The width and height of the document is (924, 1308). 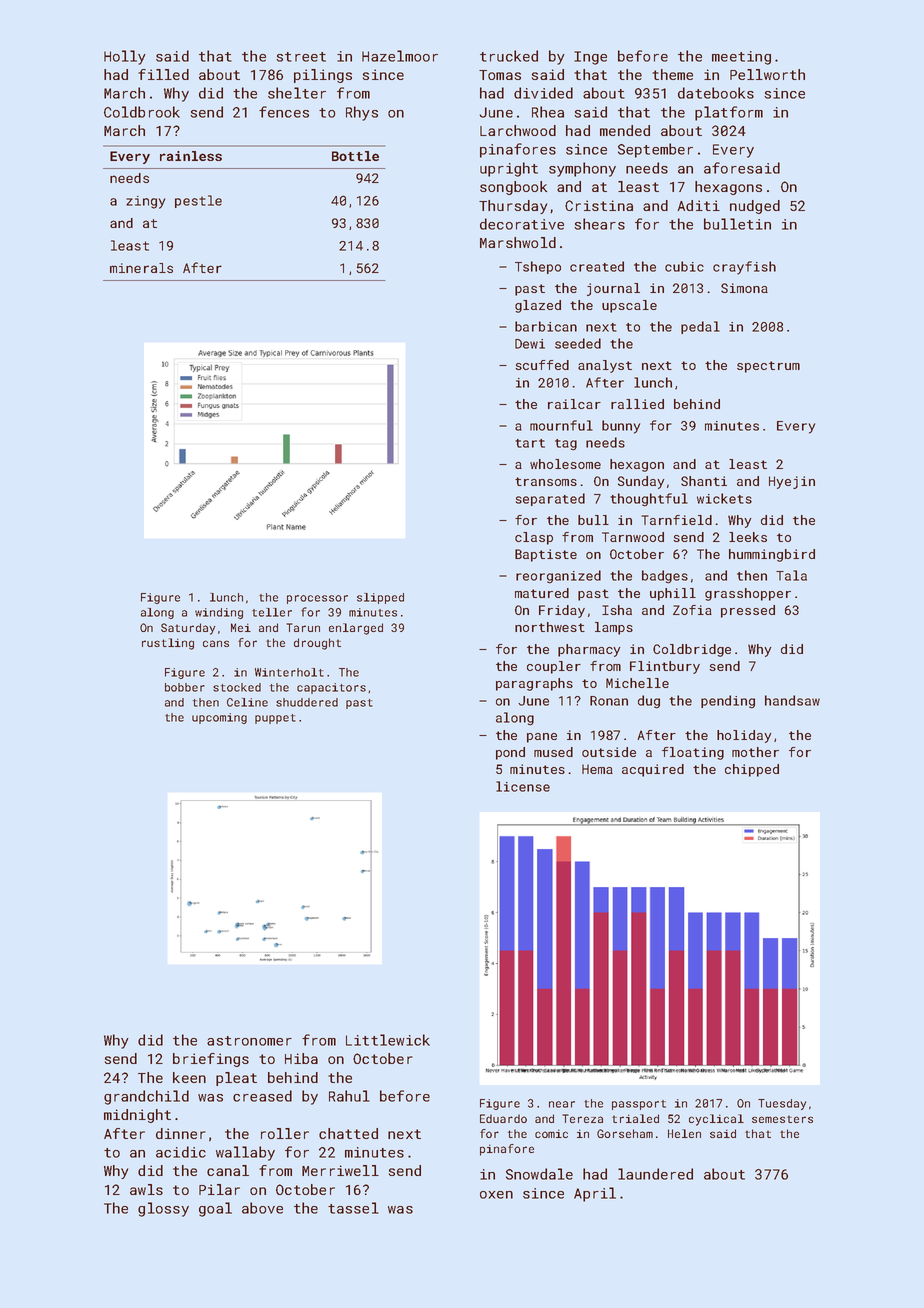 What do you see at coordinates (272, 612) in the document?
I see `teller` at bounding box center [272, 612].
